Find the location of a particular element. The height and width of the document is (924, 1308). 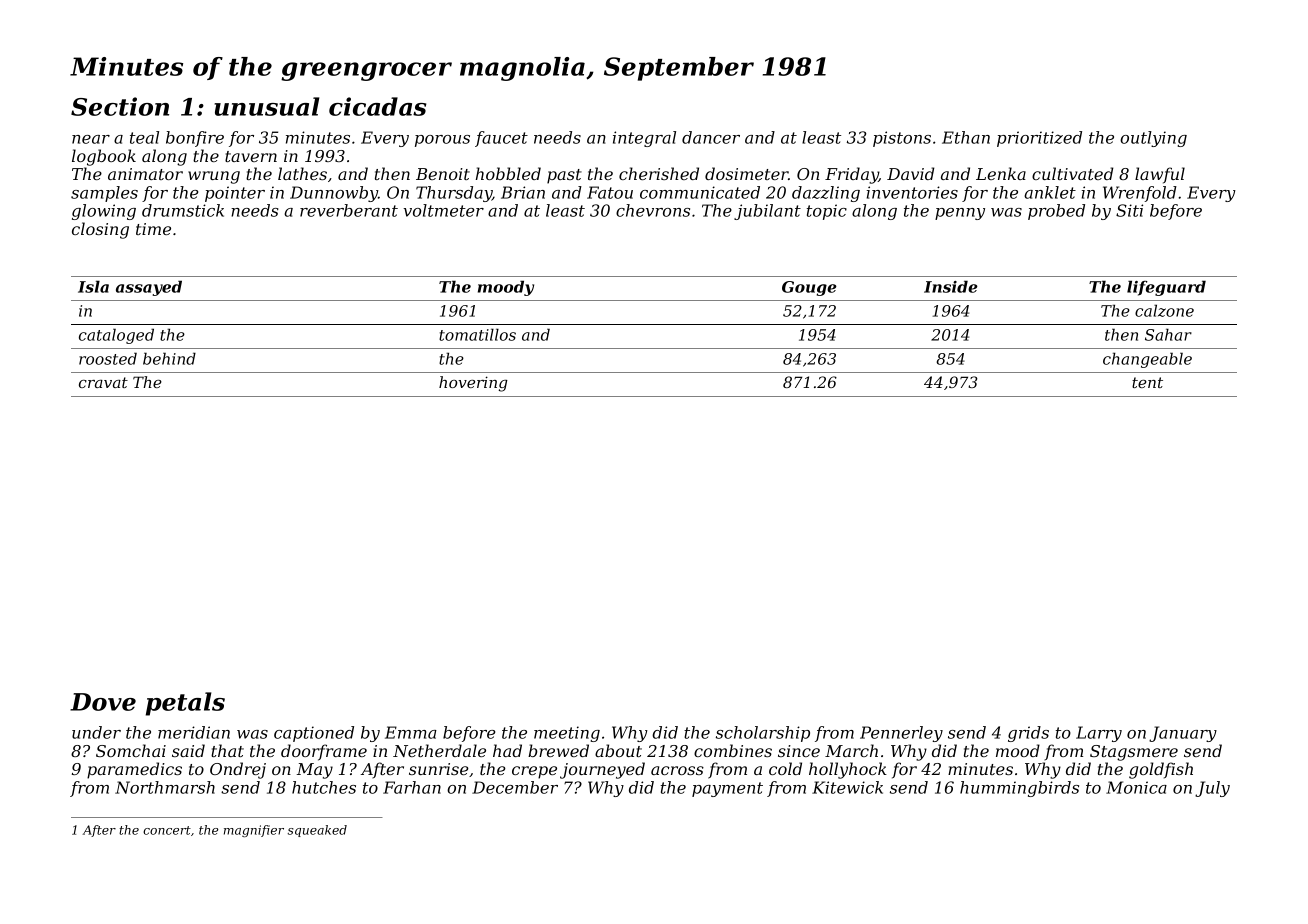

paramedics is located at coordinates (134, 770).
